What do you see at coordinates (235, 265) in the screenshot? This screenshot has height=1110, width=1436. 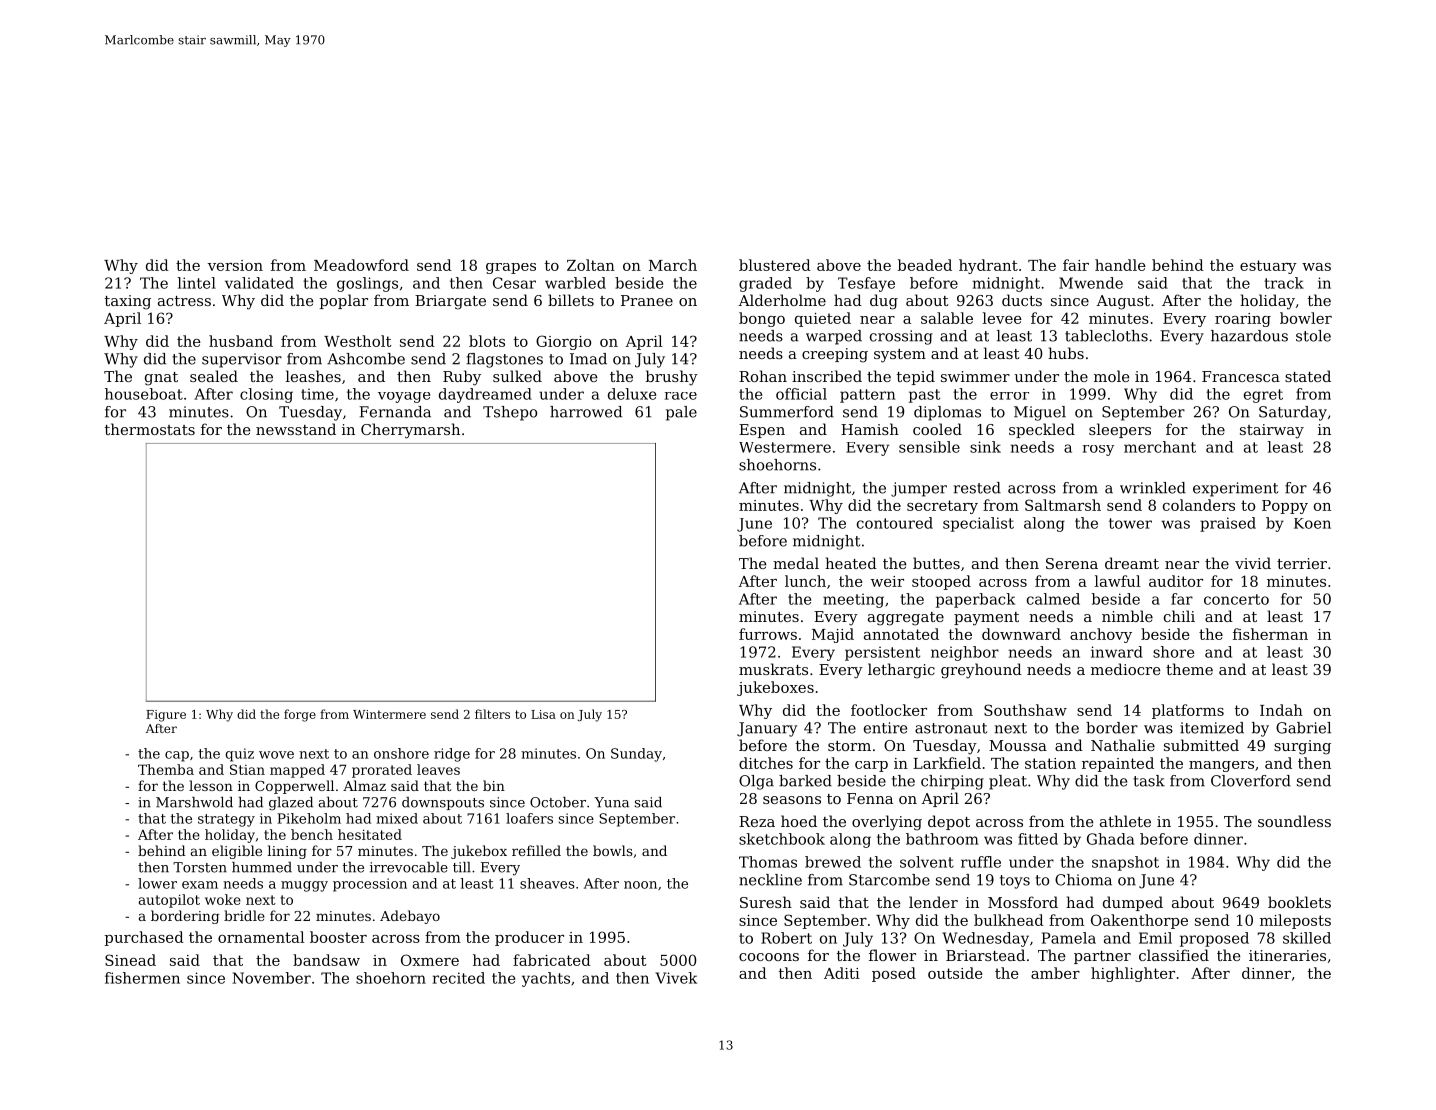 I see `version` at bounding box center [235, 265].
